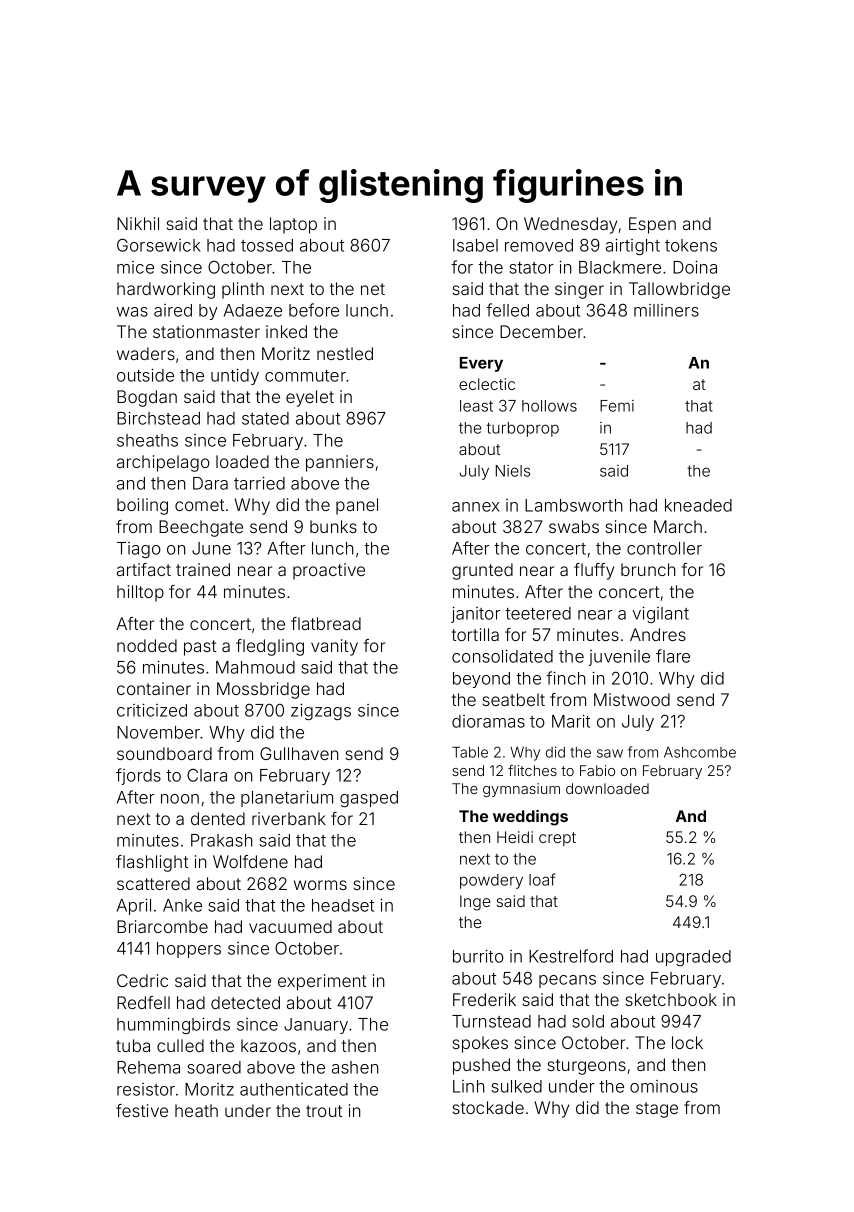 The image size is (854, 1212). Describe the element at coordinates (539, 245) in the screenshot. I see `removed` at that location.
